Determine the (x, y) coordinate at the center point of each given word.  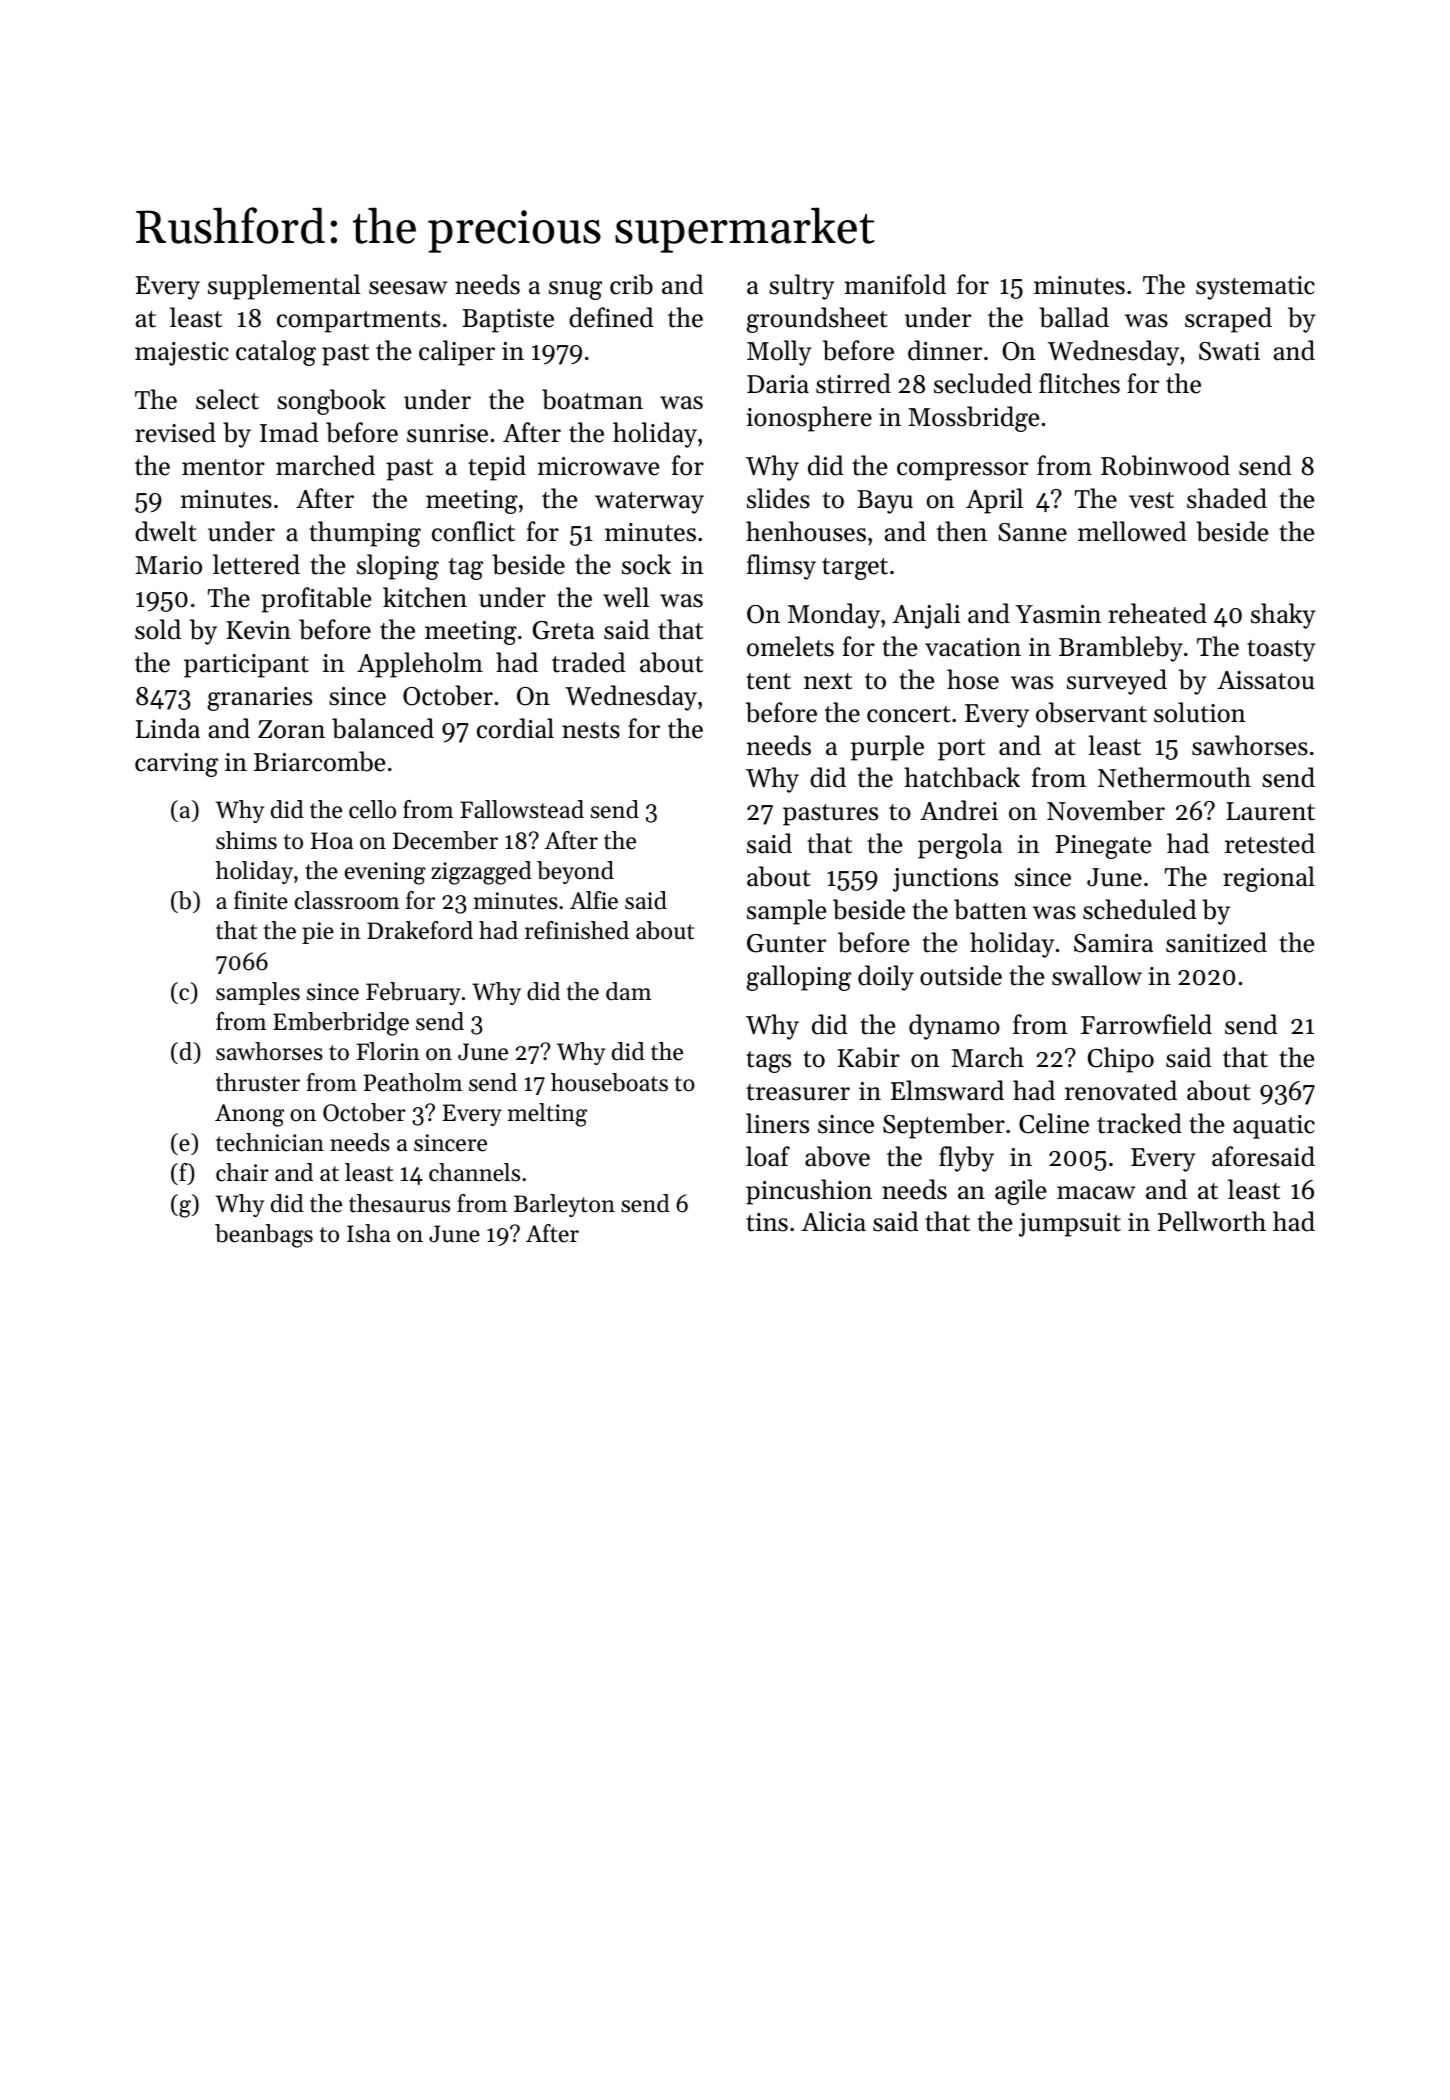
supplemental (284, 287)
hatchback (962, 777)
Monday (834, 616)
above (837, 1156)
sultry (801, 287)
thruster (258, 1082)
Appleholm (420, 665)
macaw (1096, 1193)
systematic (1255, 288)
